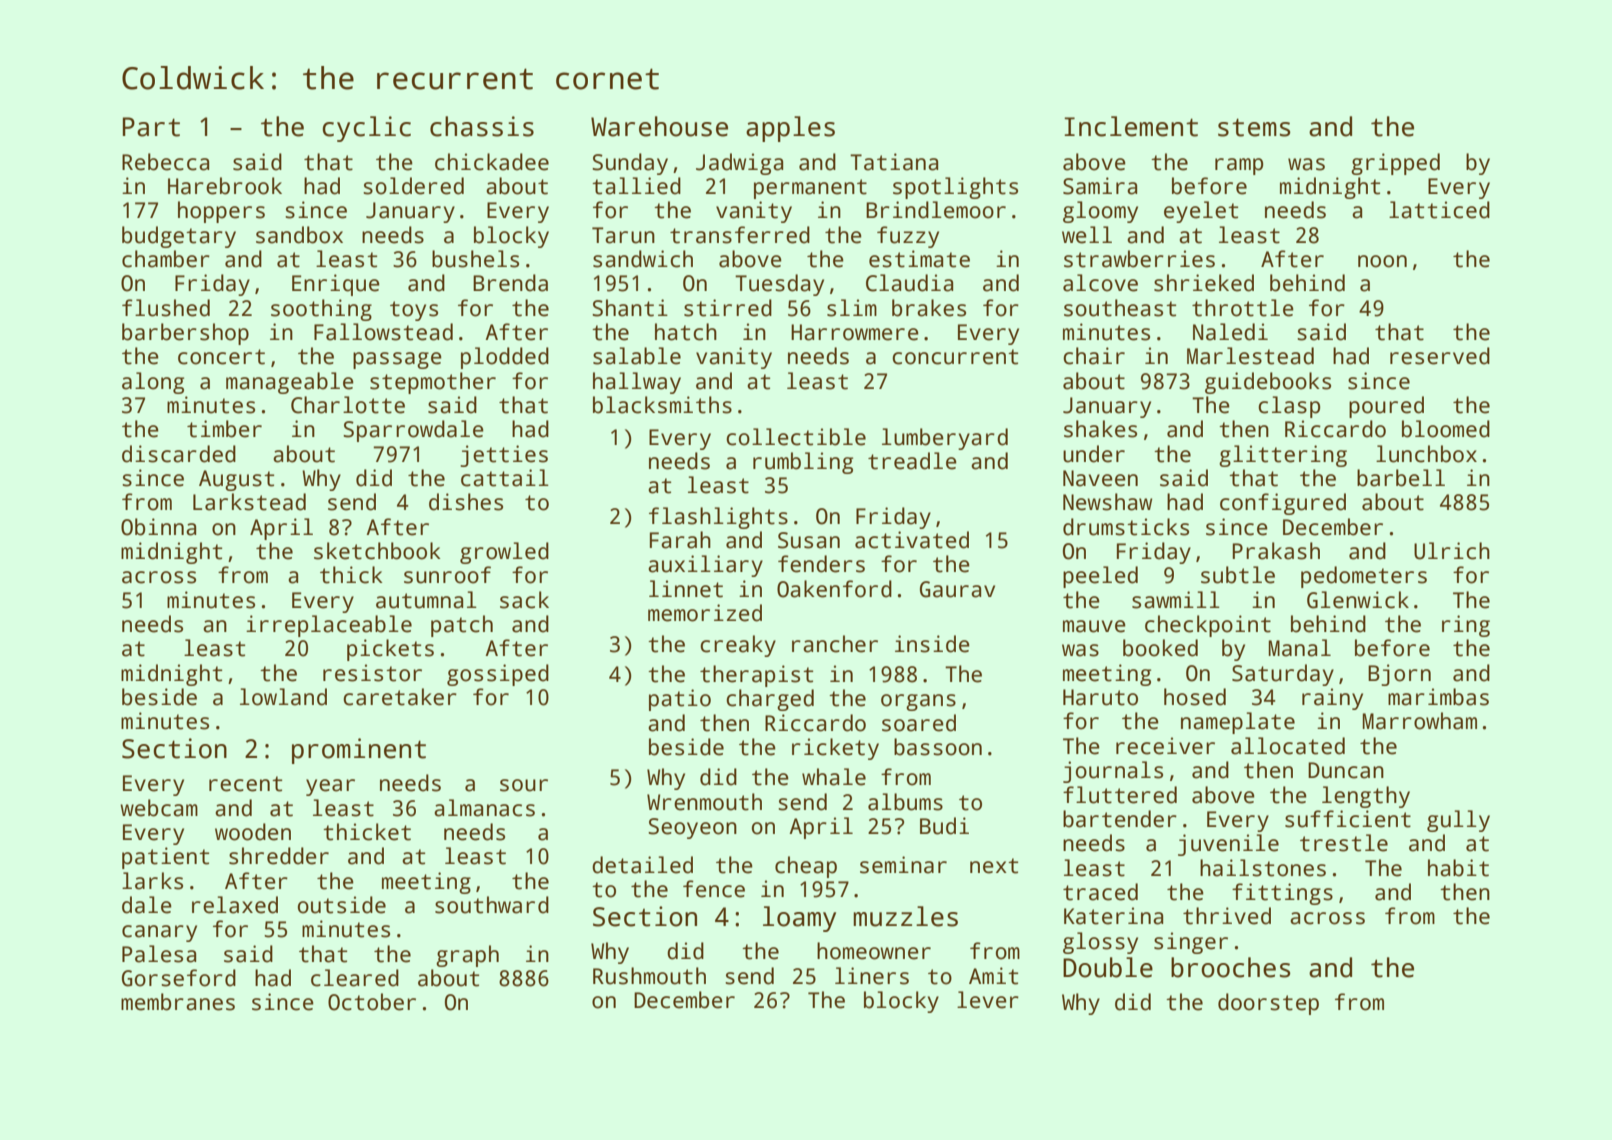  I want to click on graph, so click(467, 956).
